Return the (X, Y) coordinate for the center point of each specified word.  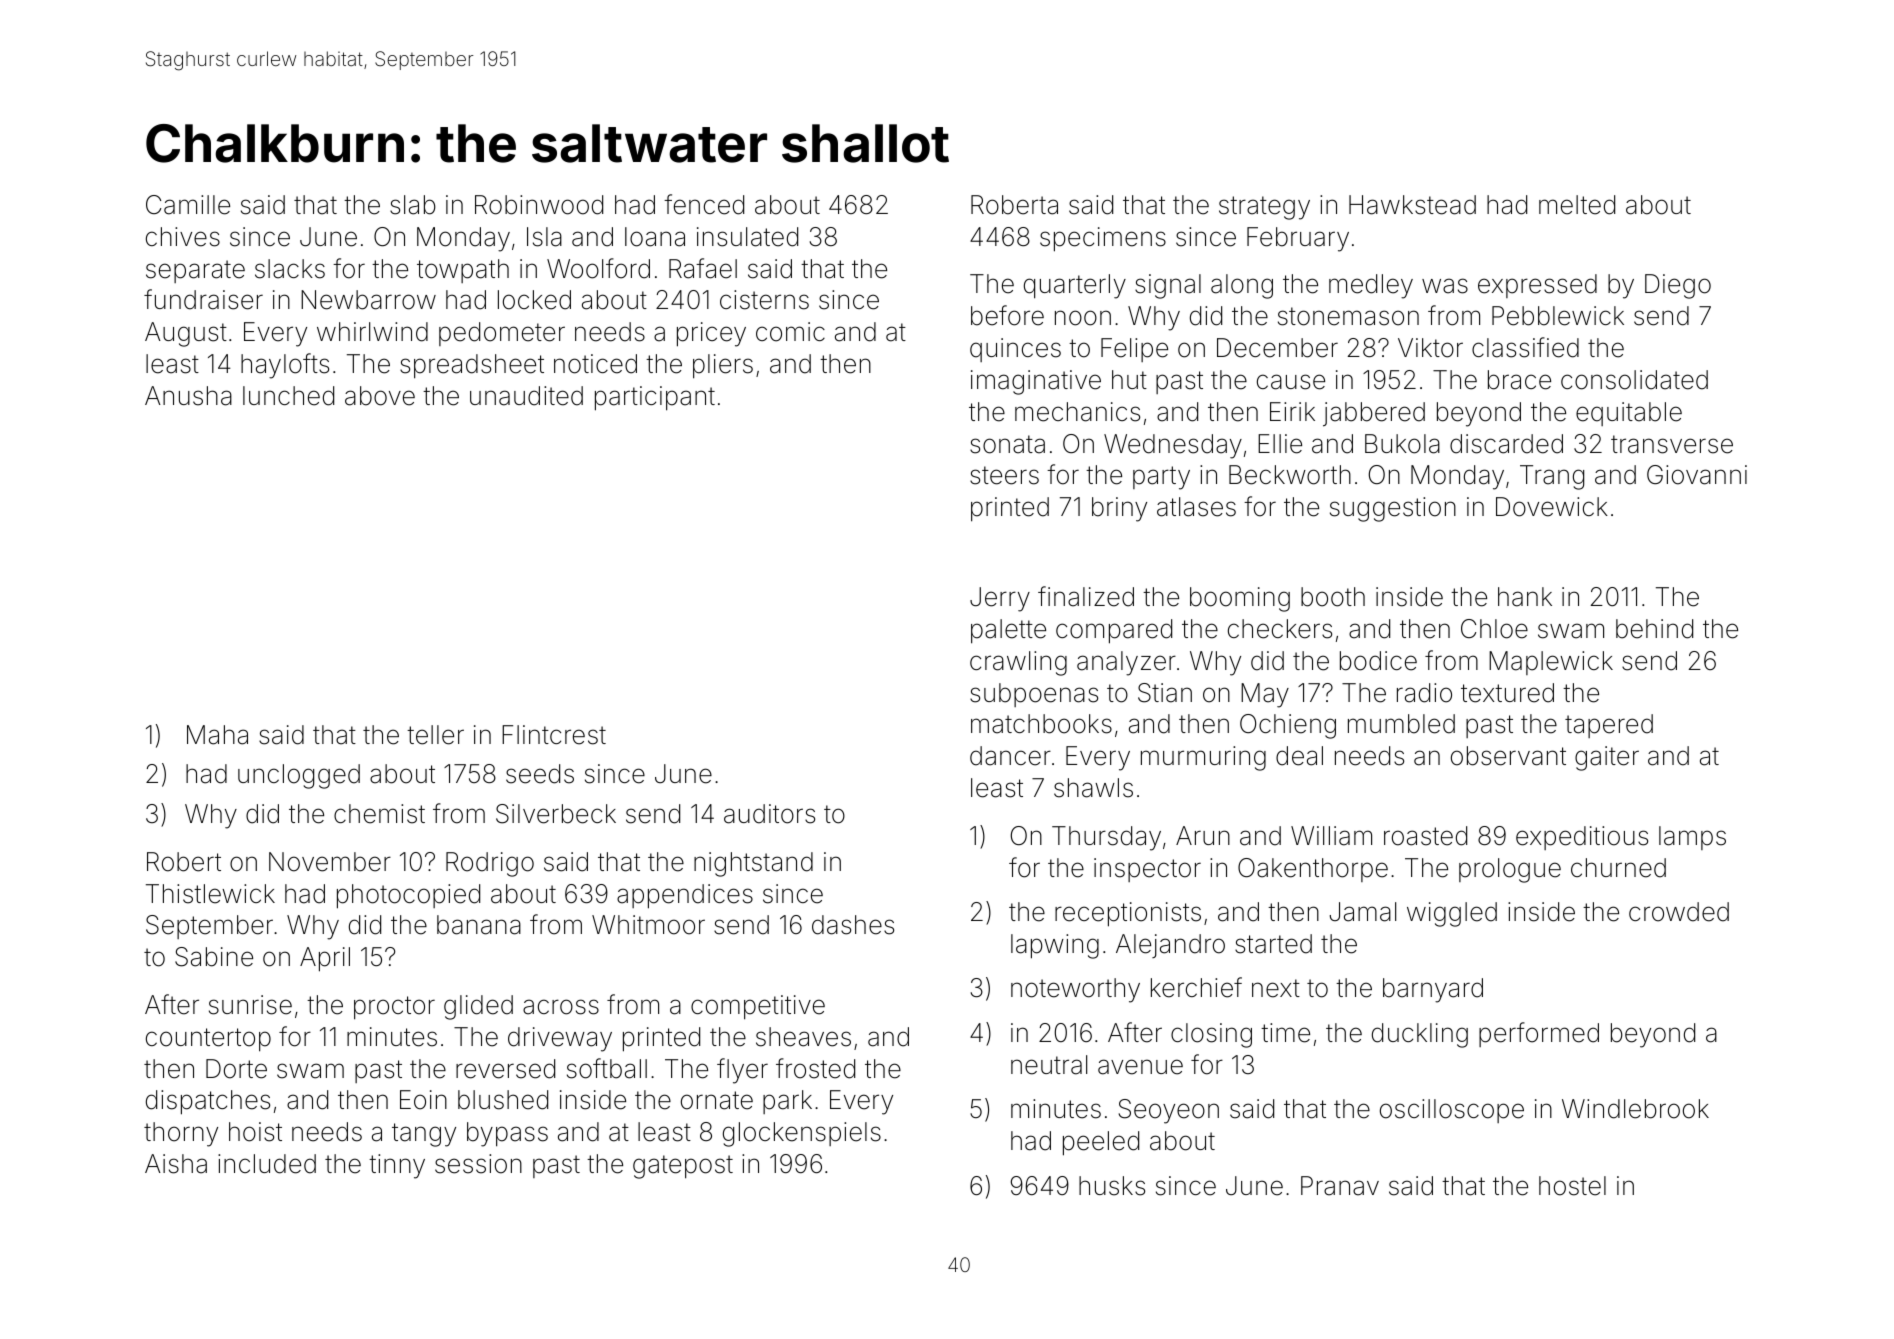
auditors (769, 814)
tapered (1609, 726)
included (267, 1164)
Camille (188, 205)
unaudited (526, 396)
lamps (1692, 838)
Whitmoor (648, 925)
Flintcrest (554, 735)
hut (1129, 379)
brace (1519, 380)
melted (1577, 205)
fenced (704, 204)
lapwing (1055, 946)
